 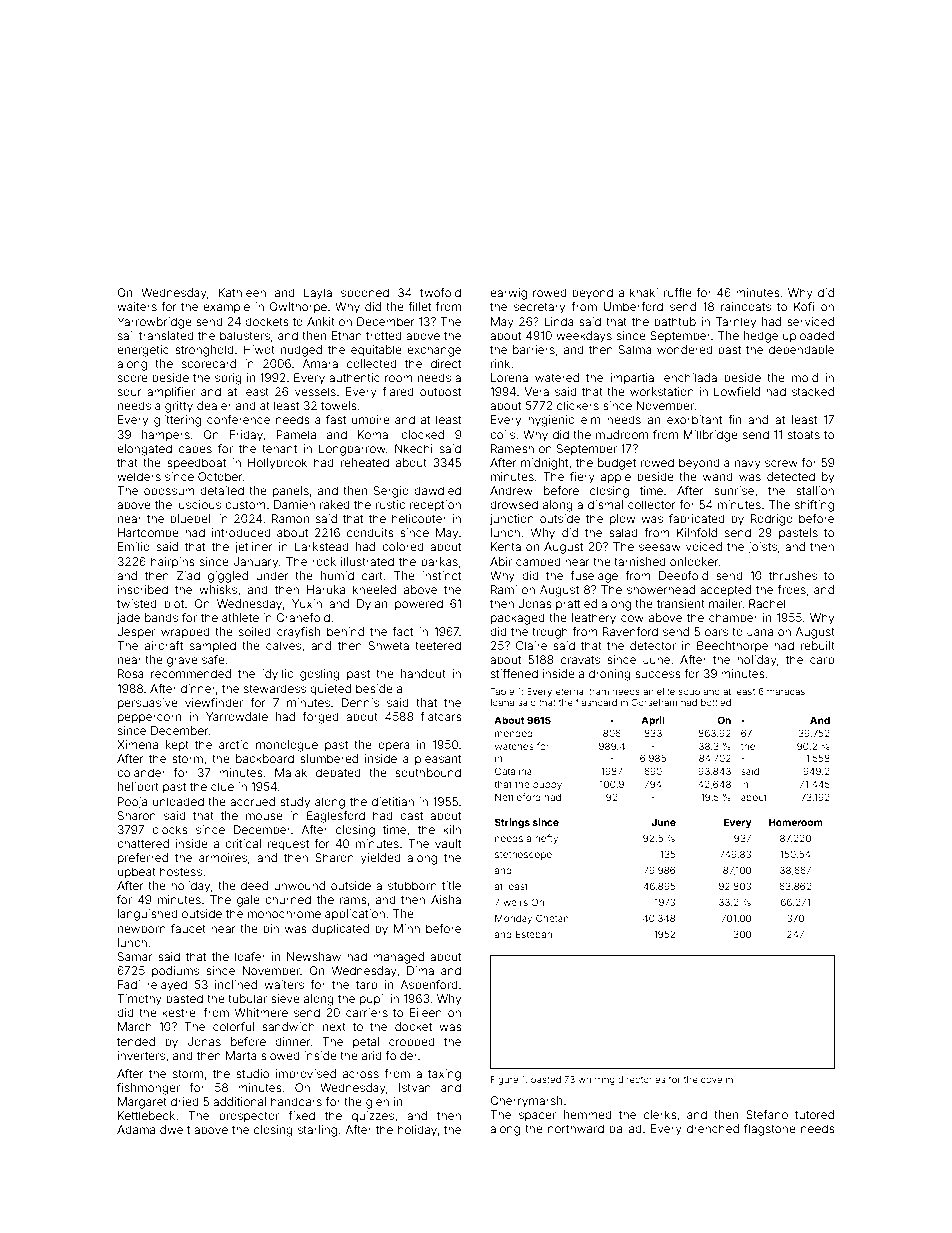 What do you see at coordinates (571, 691) in the document?
I see `eternal` at bounding box center [571, 691].
